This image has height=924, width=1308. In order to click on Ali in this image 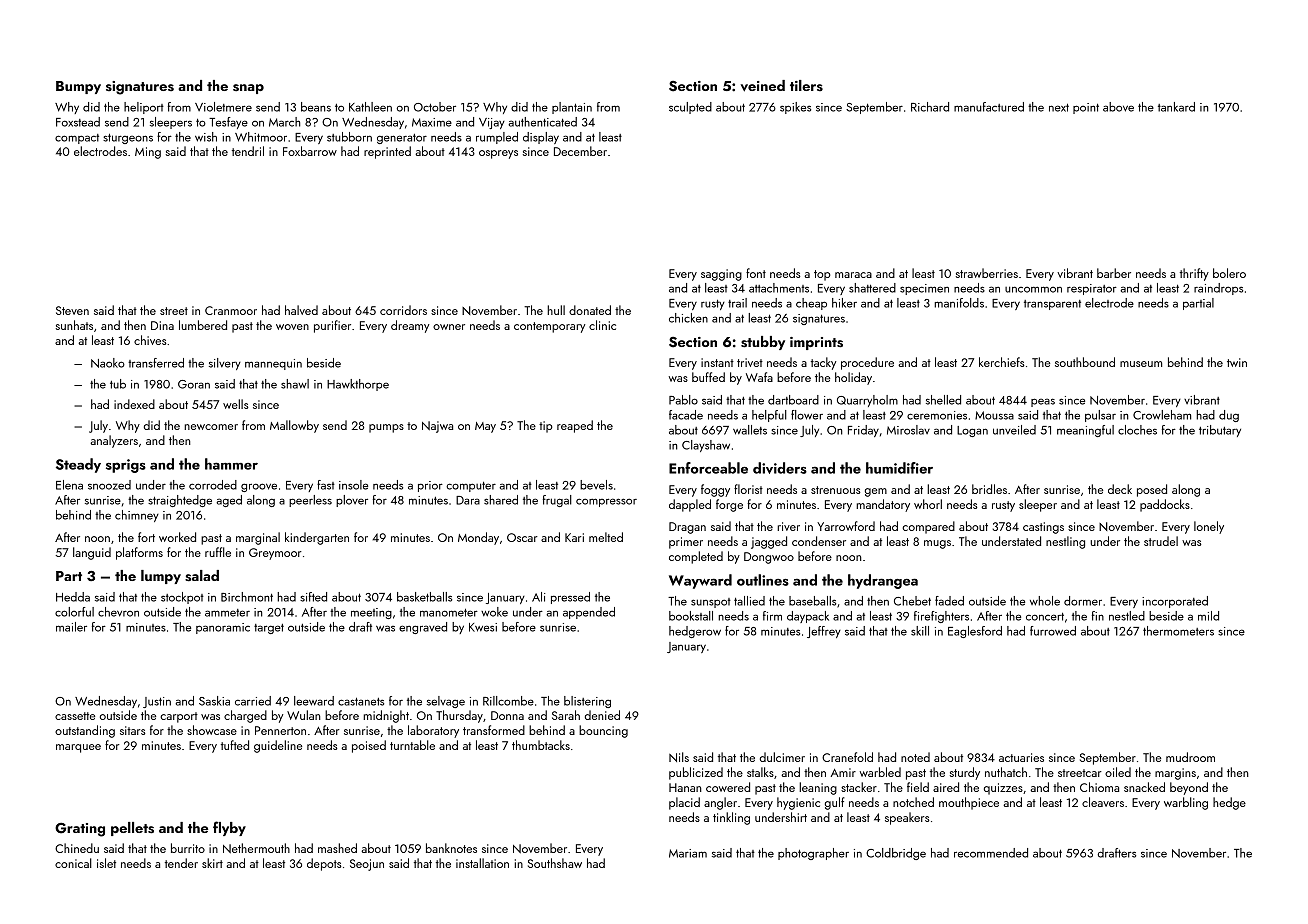, I will do `click(538, 597)`.
